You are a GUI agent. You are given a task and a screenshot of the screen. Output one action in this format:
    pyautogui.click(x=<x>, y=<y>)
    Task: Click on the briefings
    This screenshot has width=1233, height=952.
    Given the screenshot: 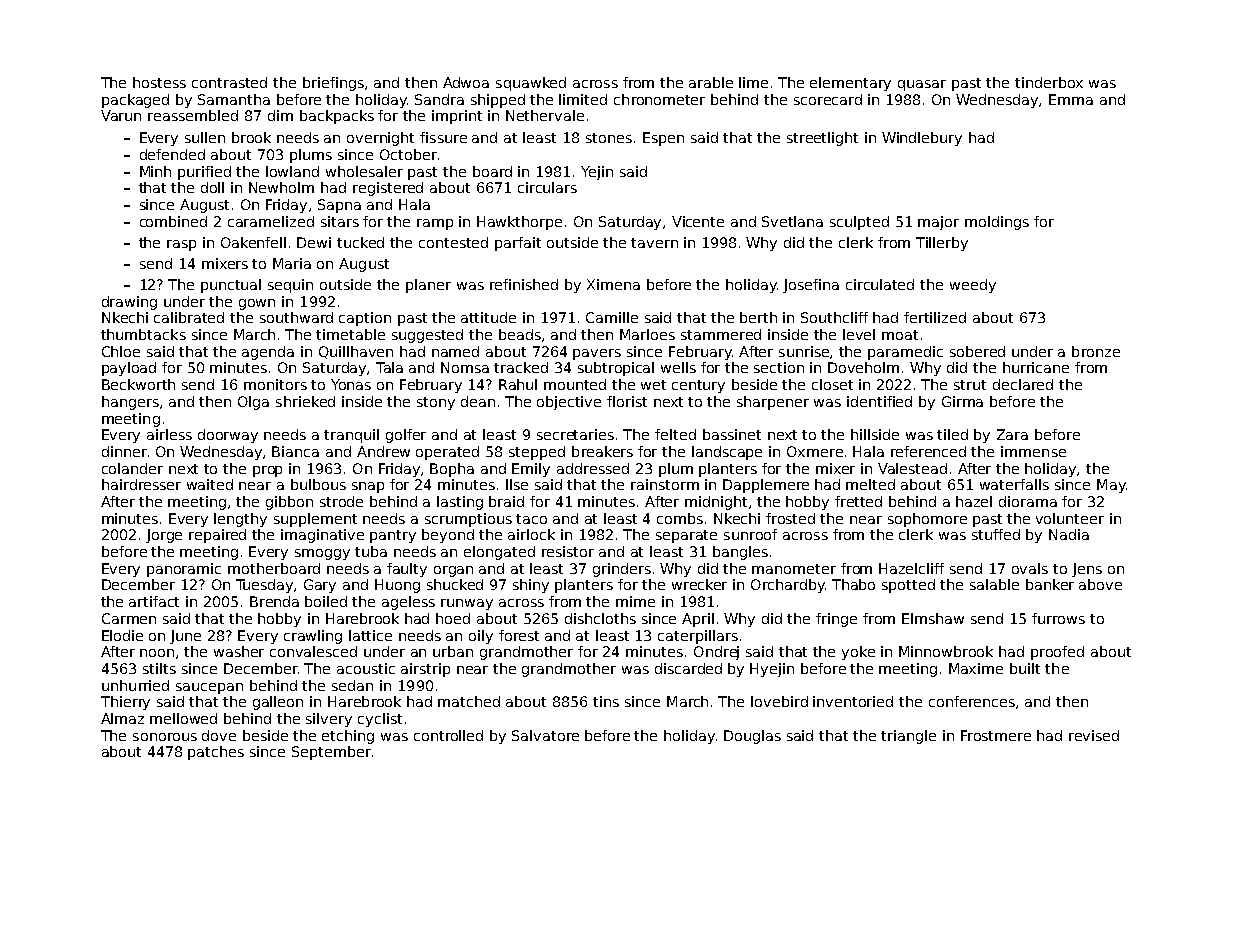 What is the action you would take?
    pyautogui.click(x=333, y=84)
